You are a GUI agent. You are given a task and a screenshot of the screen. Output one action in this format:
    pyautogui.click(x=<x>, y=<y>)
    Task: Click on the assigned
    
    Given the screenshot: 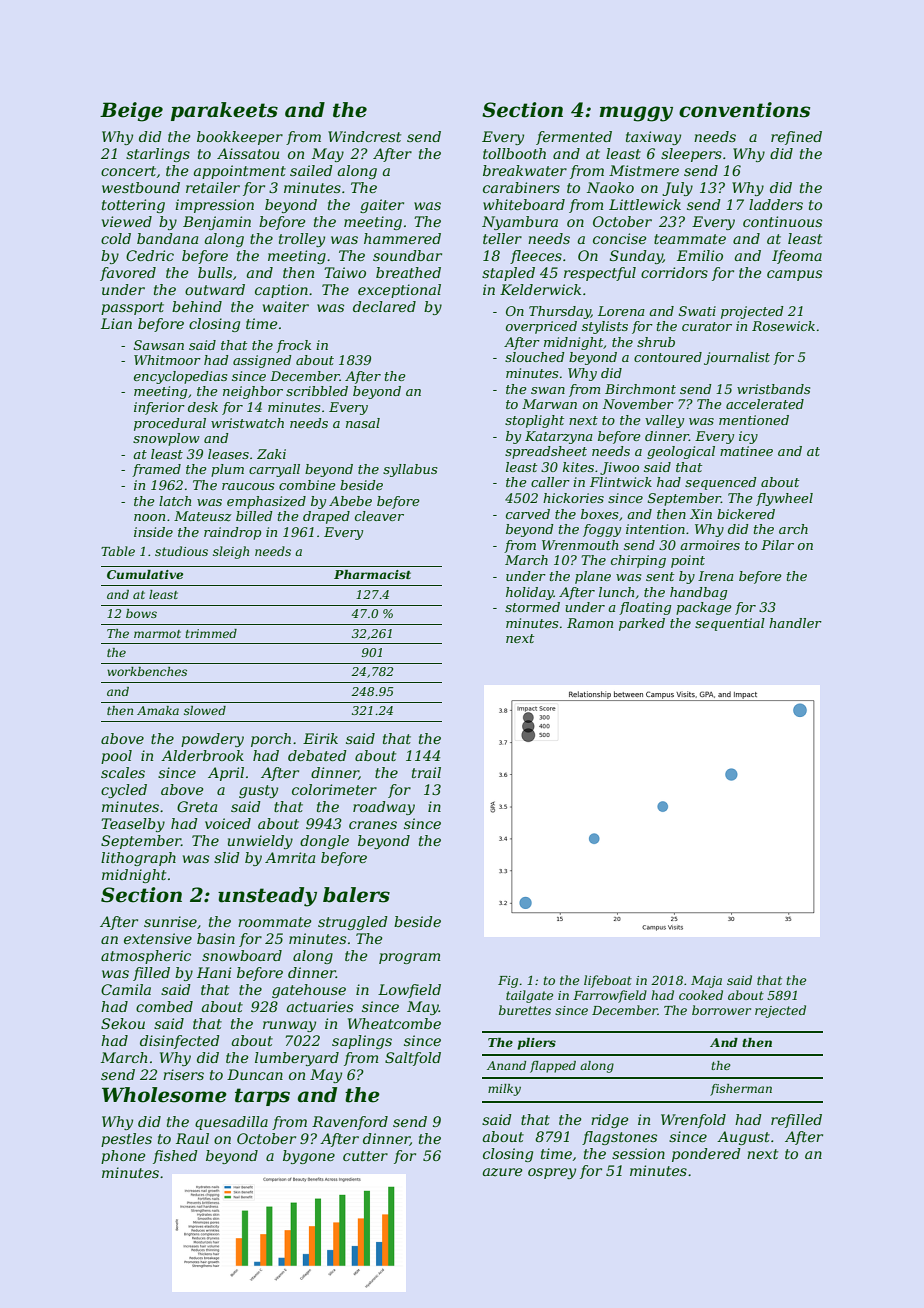 What is the action you would take?
    pyautogui.click(x=262, y=361)
